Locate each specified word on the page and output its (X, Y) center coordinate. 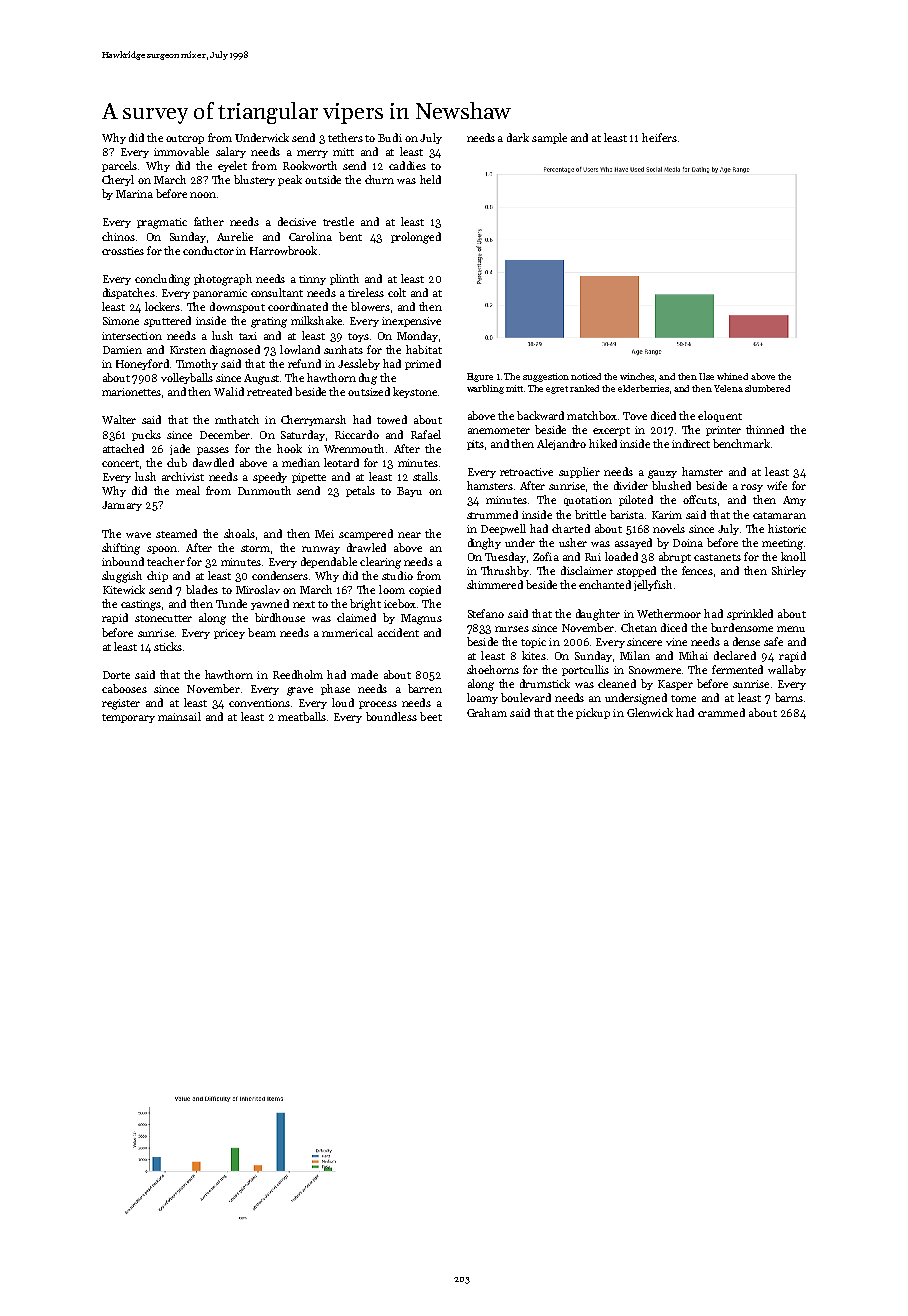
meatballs (302, 716)
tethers (345, 137)
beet (431, 716)
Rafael (426, 434)
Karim (667, 515)
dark (518, 137)
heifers (659, 137)
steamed (176, 533)
